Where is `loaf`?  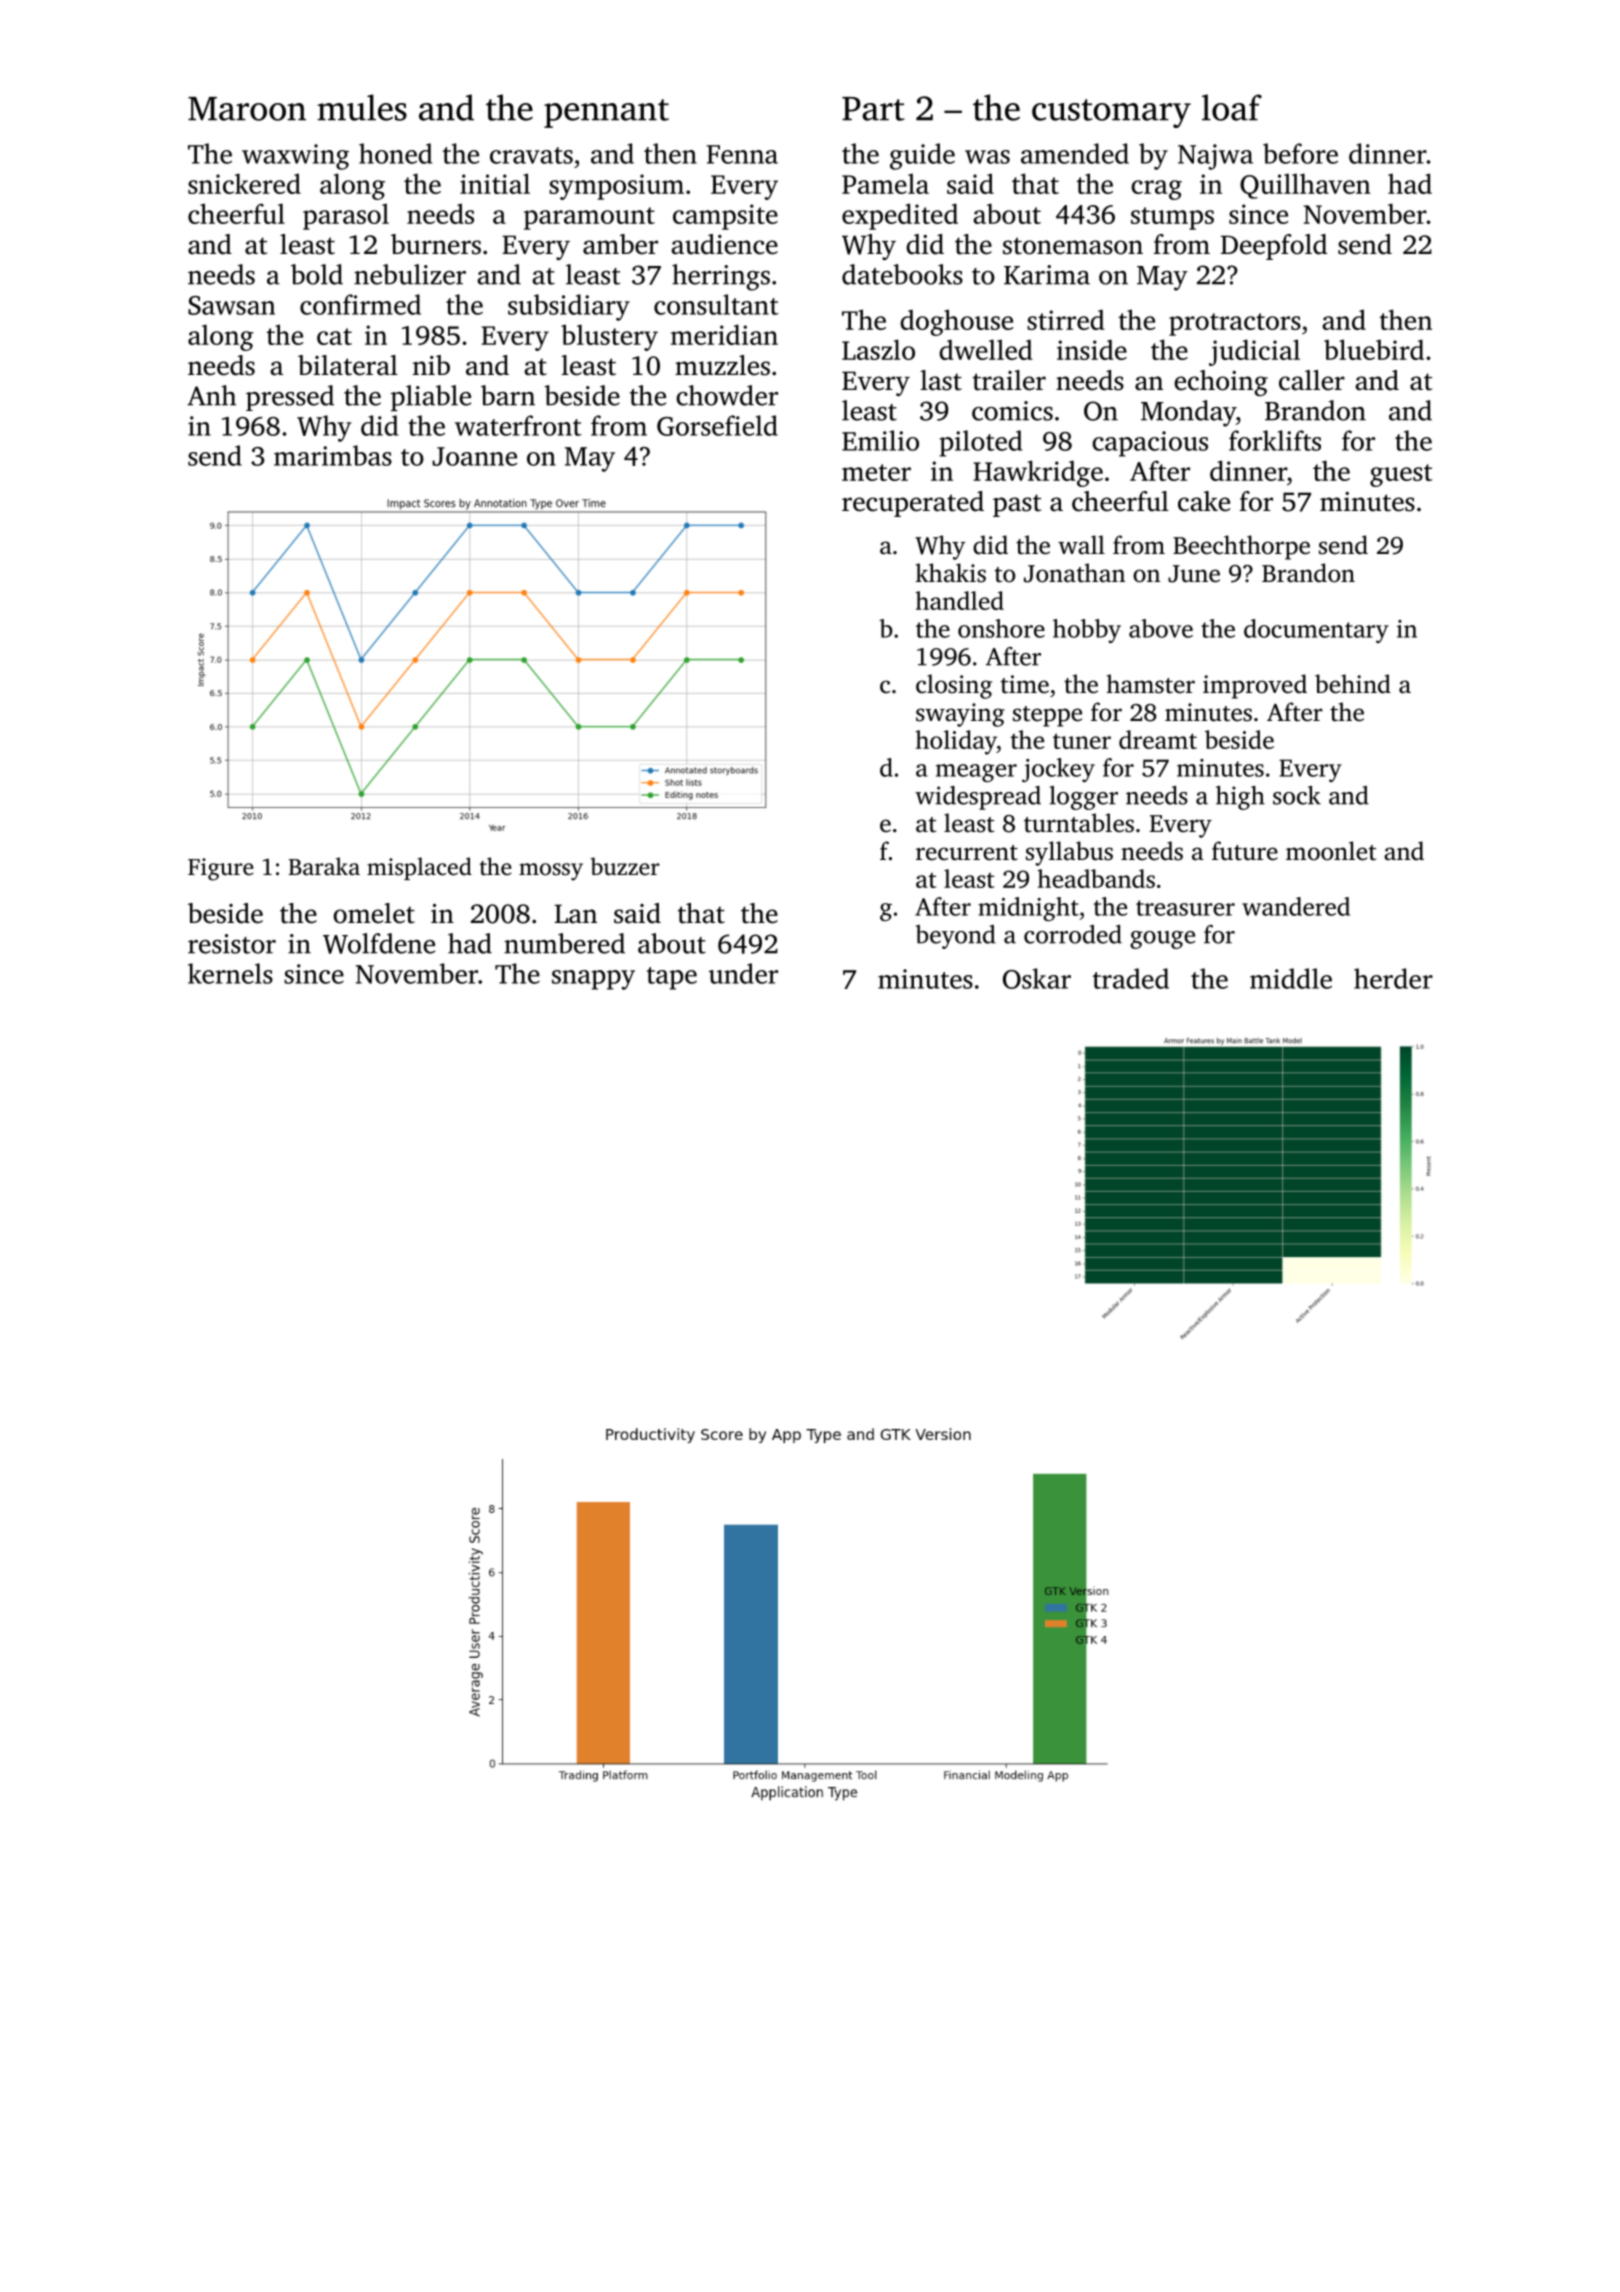
loaf is located at coordinates (1232, 107).
